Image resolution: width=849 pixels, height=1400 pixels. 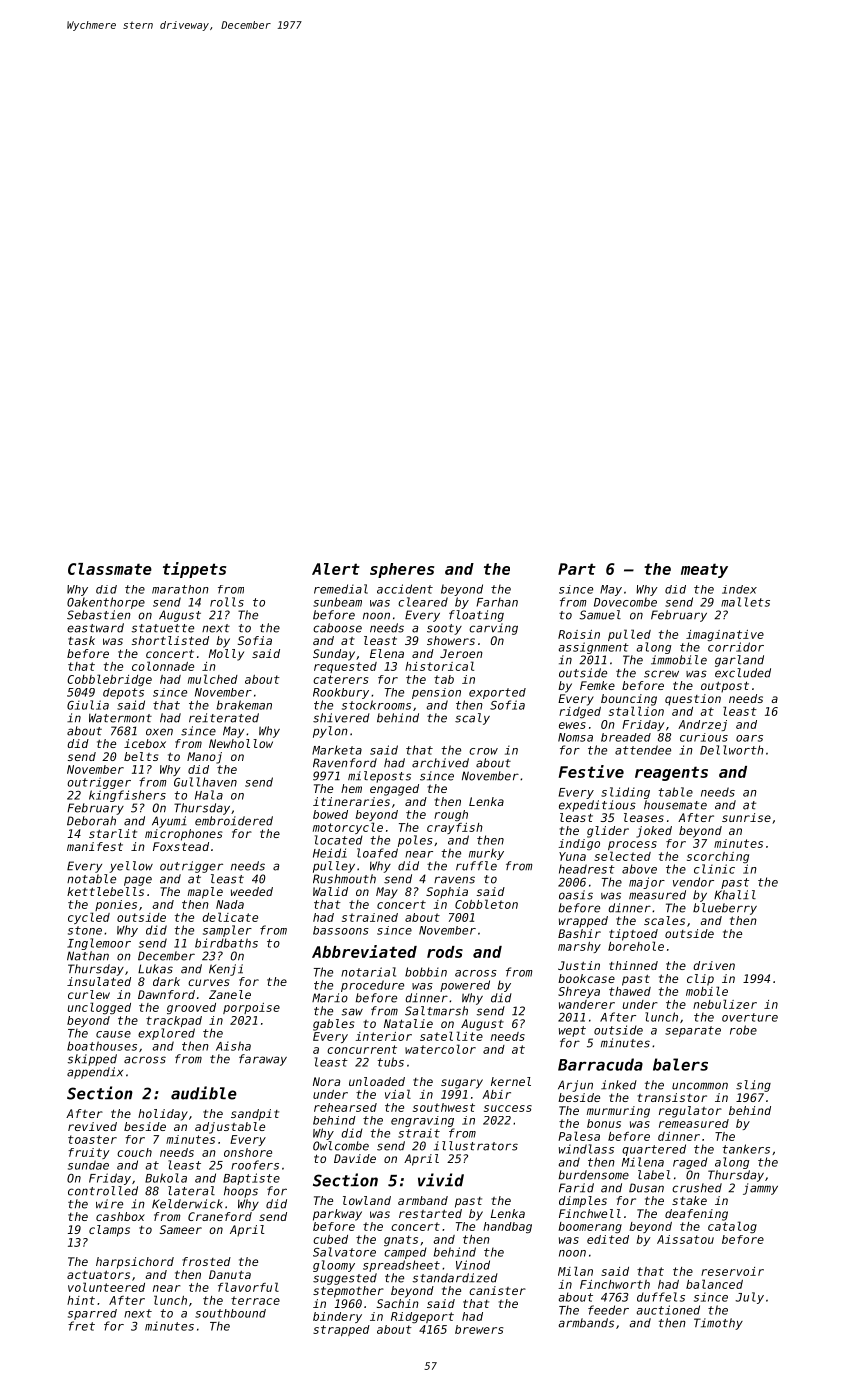 What do you see at coordinates (704, 570) in the screenshot?
I see `meaty` at bounding box center [704, 570].
